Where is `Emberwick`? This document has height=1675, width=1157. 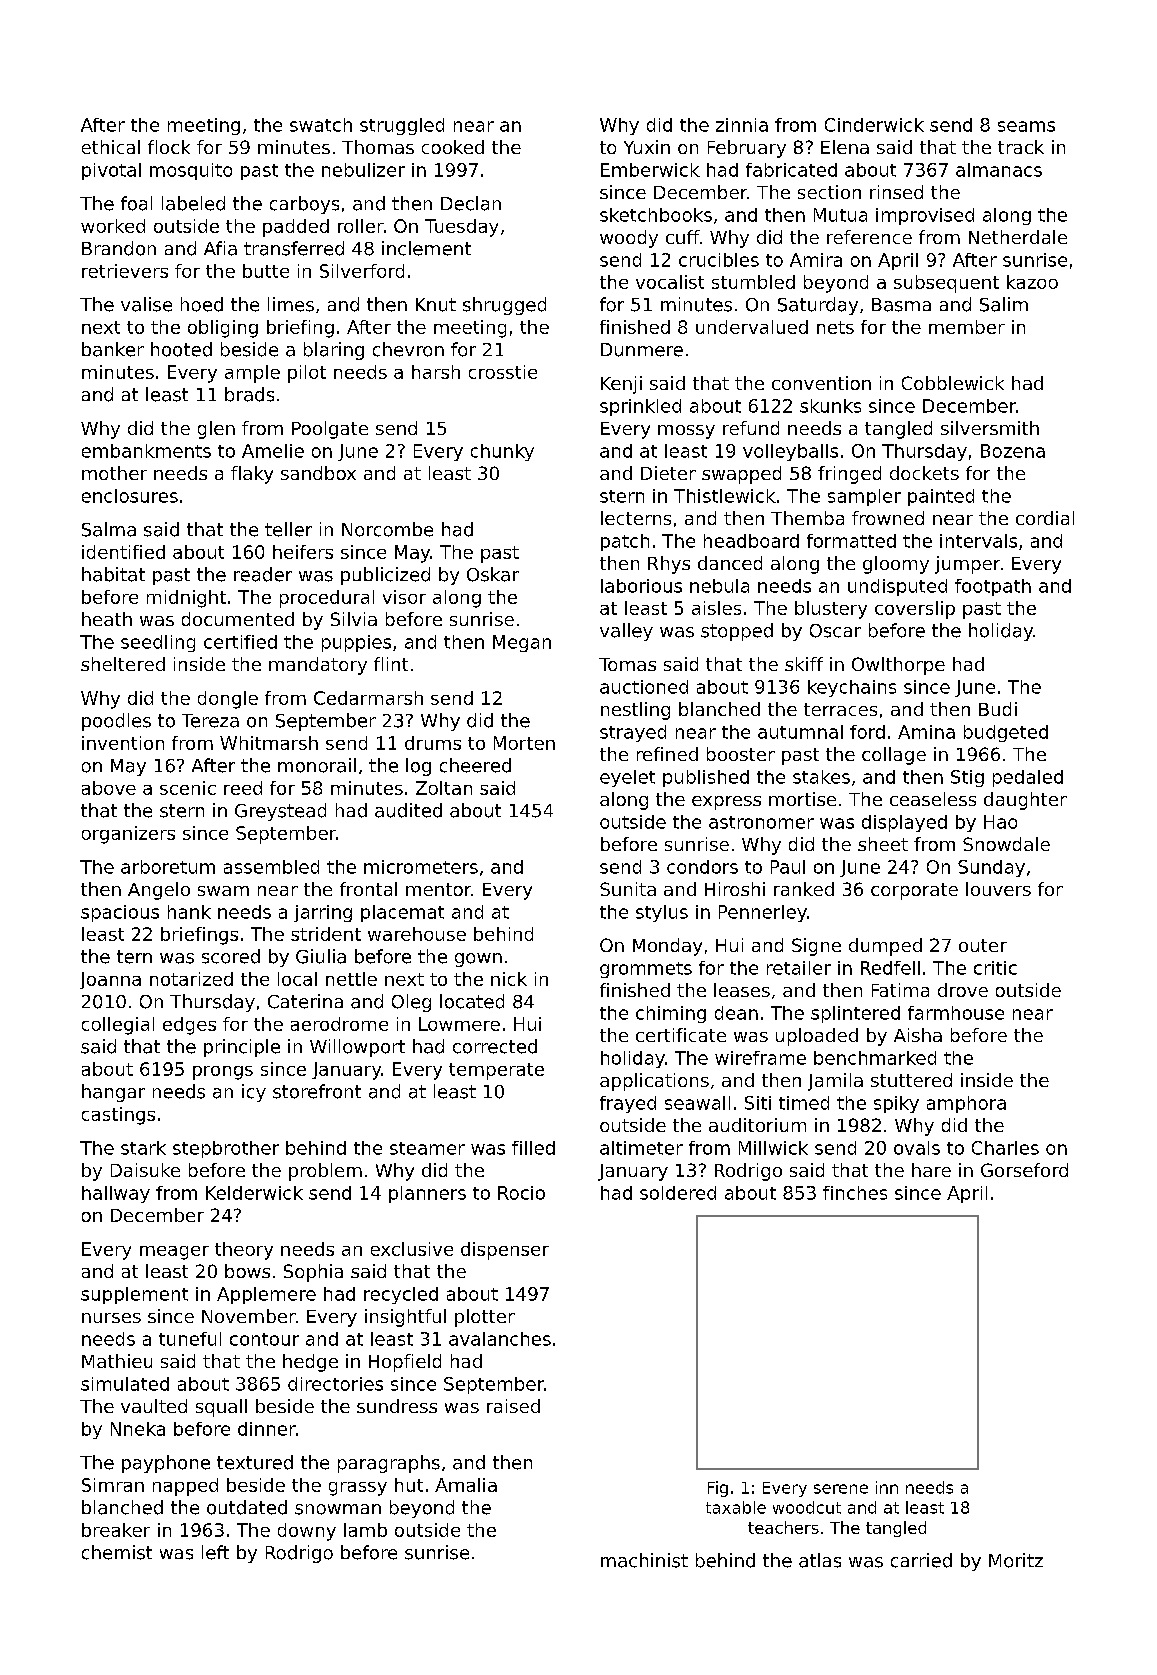 Emberwick is located at coordinates (650, 170).
